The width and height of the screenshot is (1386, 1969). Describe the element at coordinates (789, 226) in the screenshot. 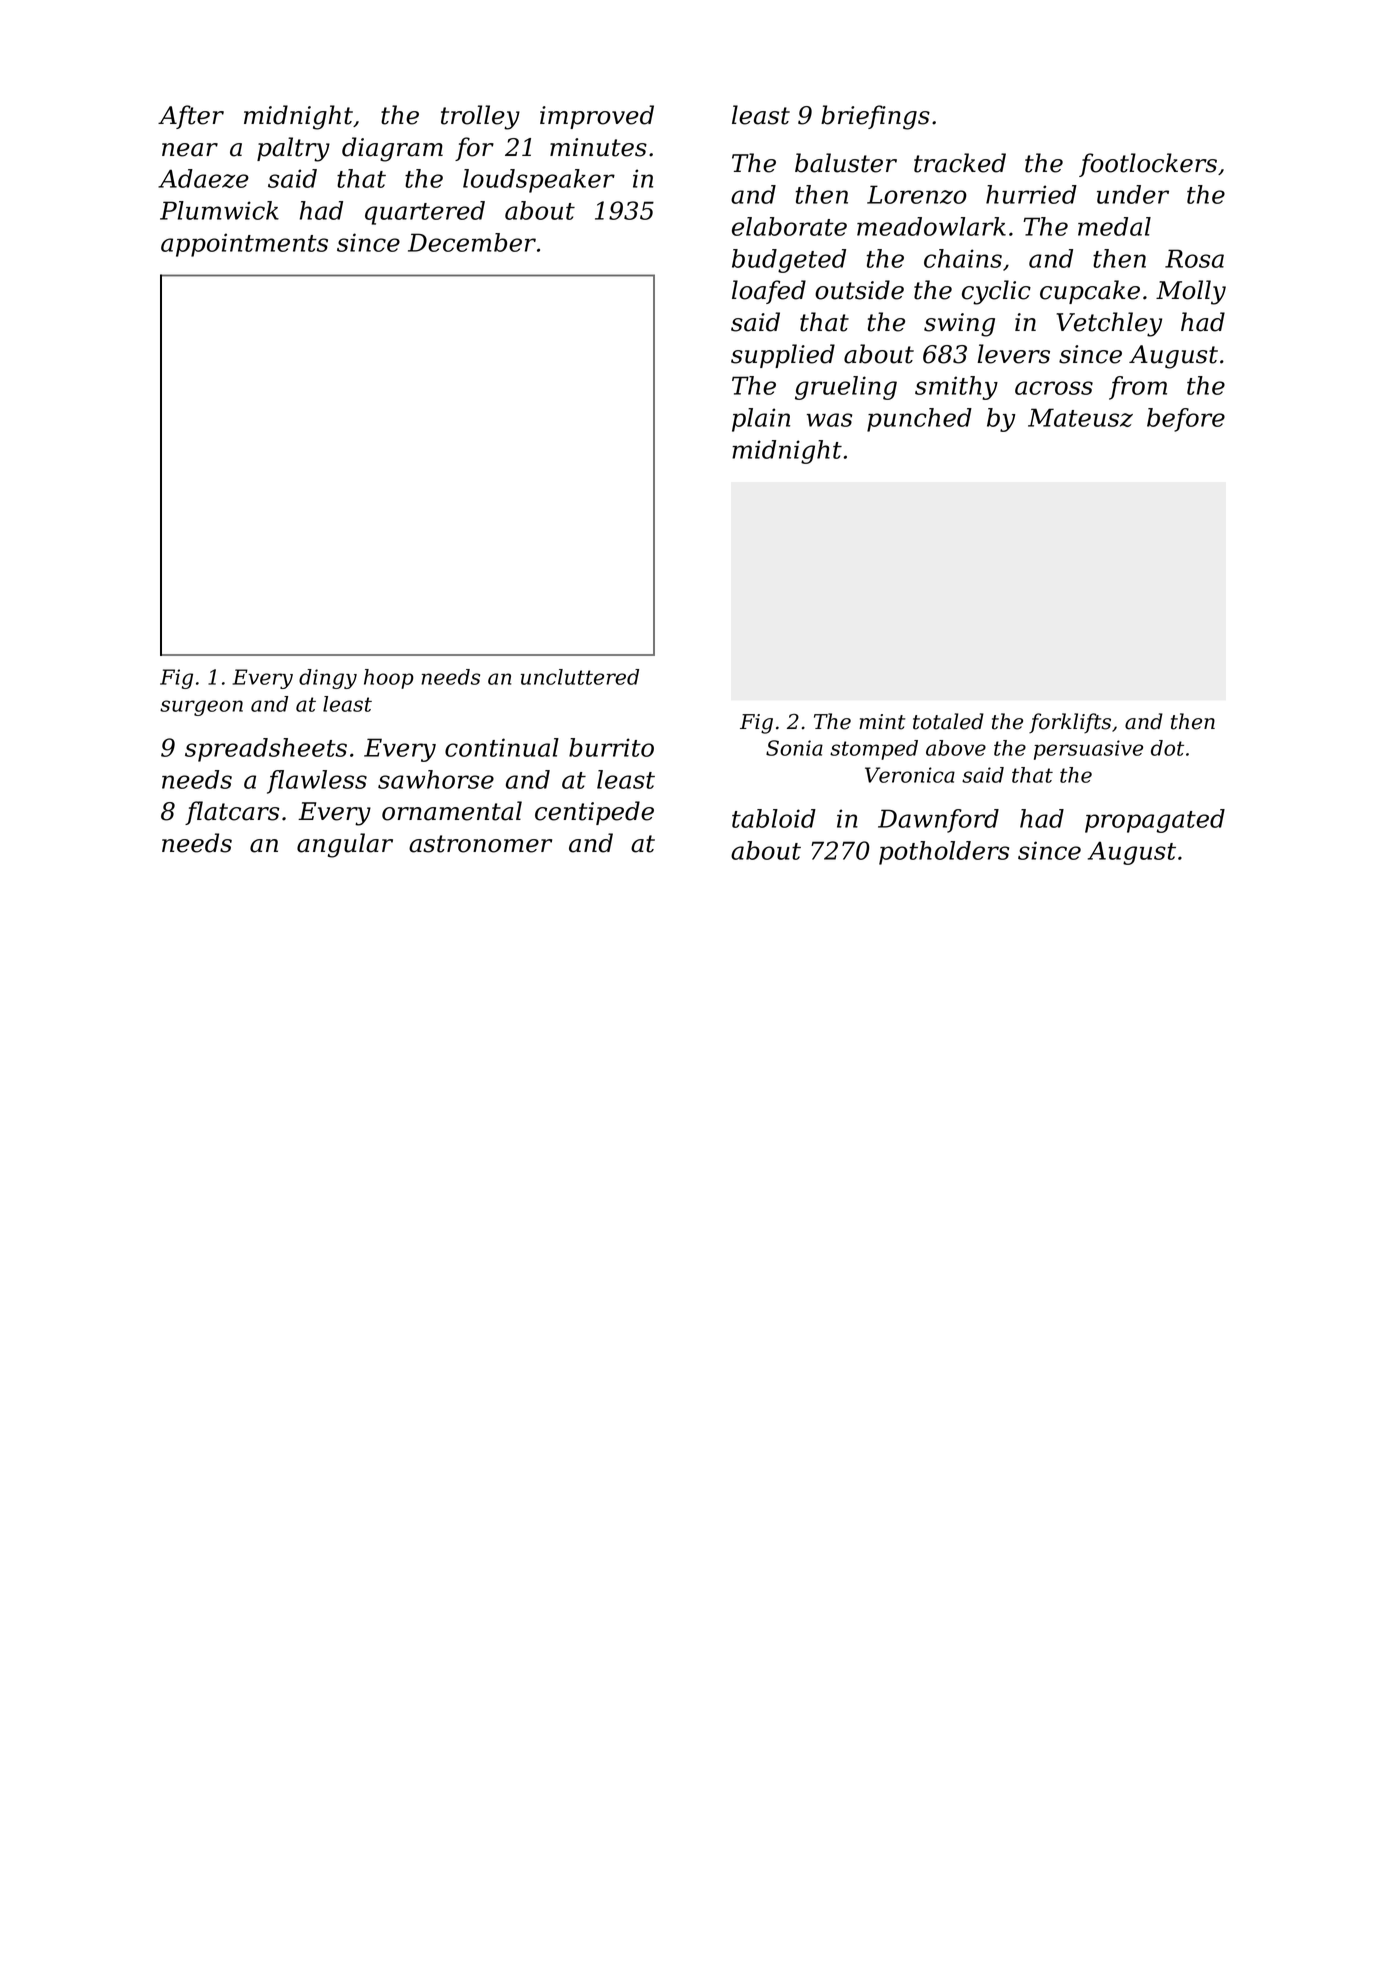

I see `elaborate` at that location.
